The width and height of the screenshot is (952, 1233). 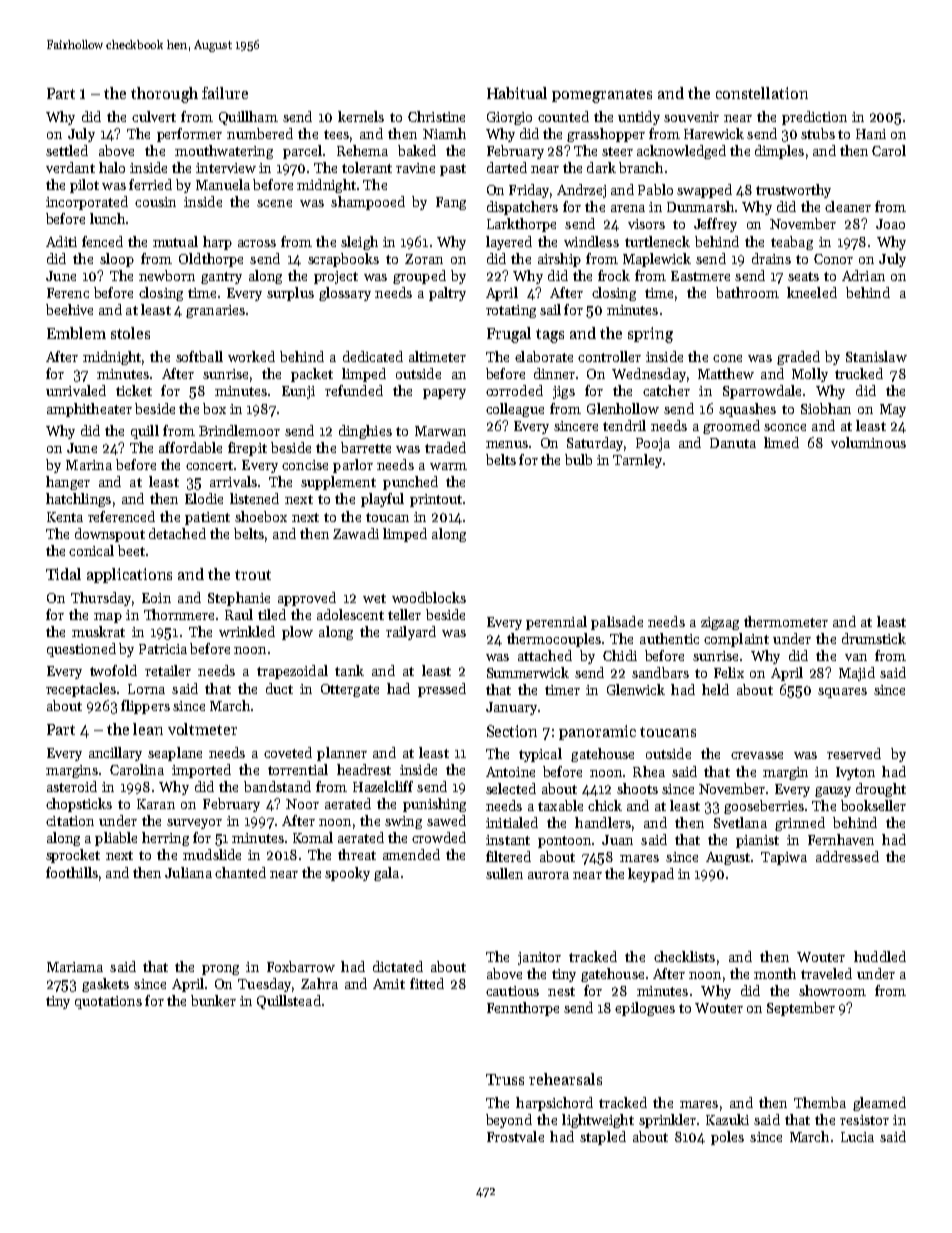 What do you see at coordinates (563, 116) in the screenshot?
I see `counted` at bounding box center [563, 116].
